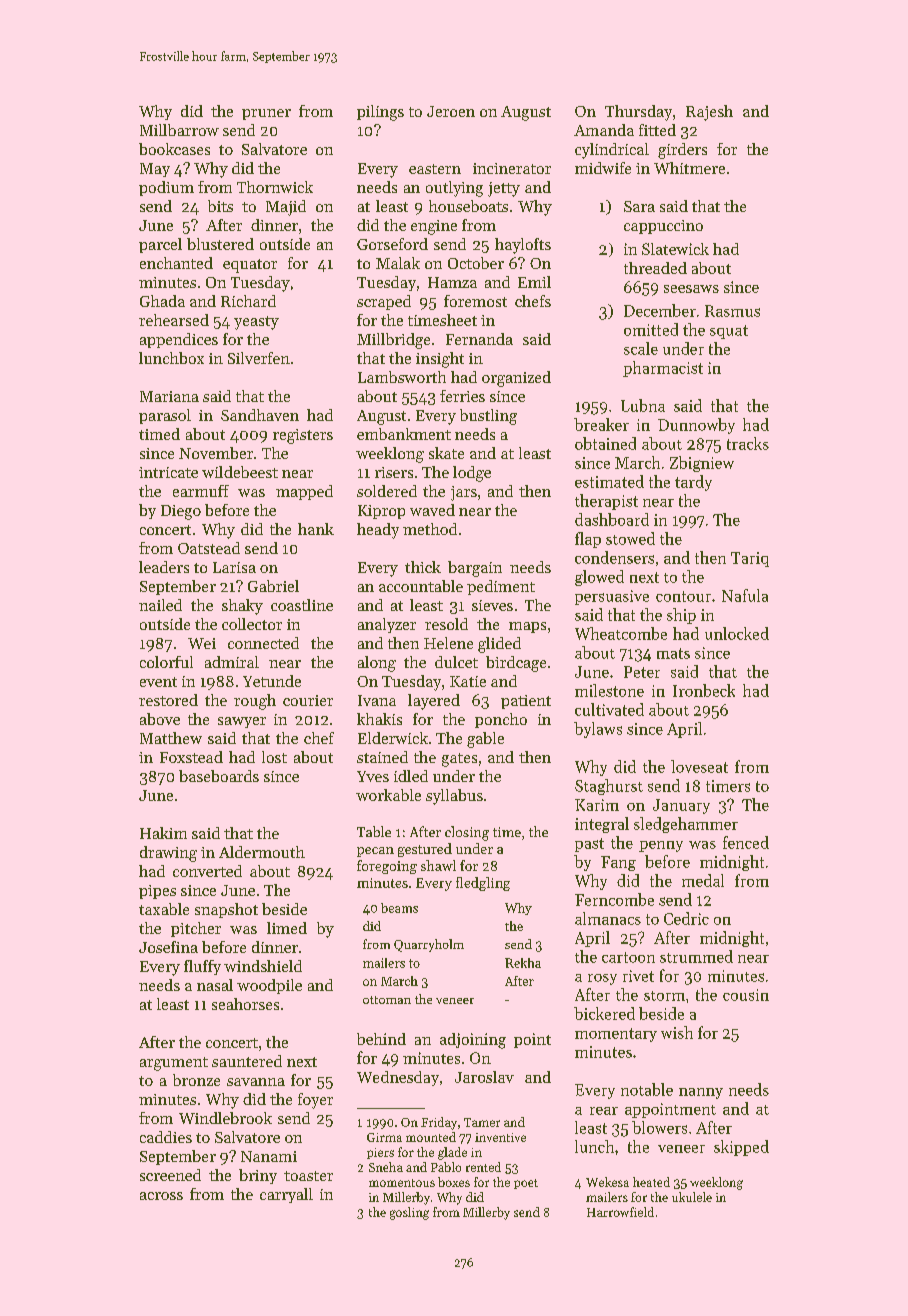 The image size is (908, 1316). Describe the element at coordinates (166, 1137) in the screenshot. I see `caddies` at that location.
